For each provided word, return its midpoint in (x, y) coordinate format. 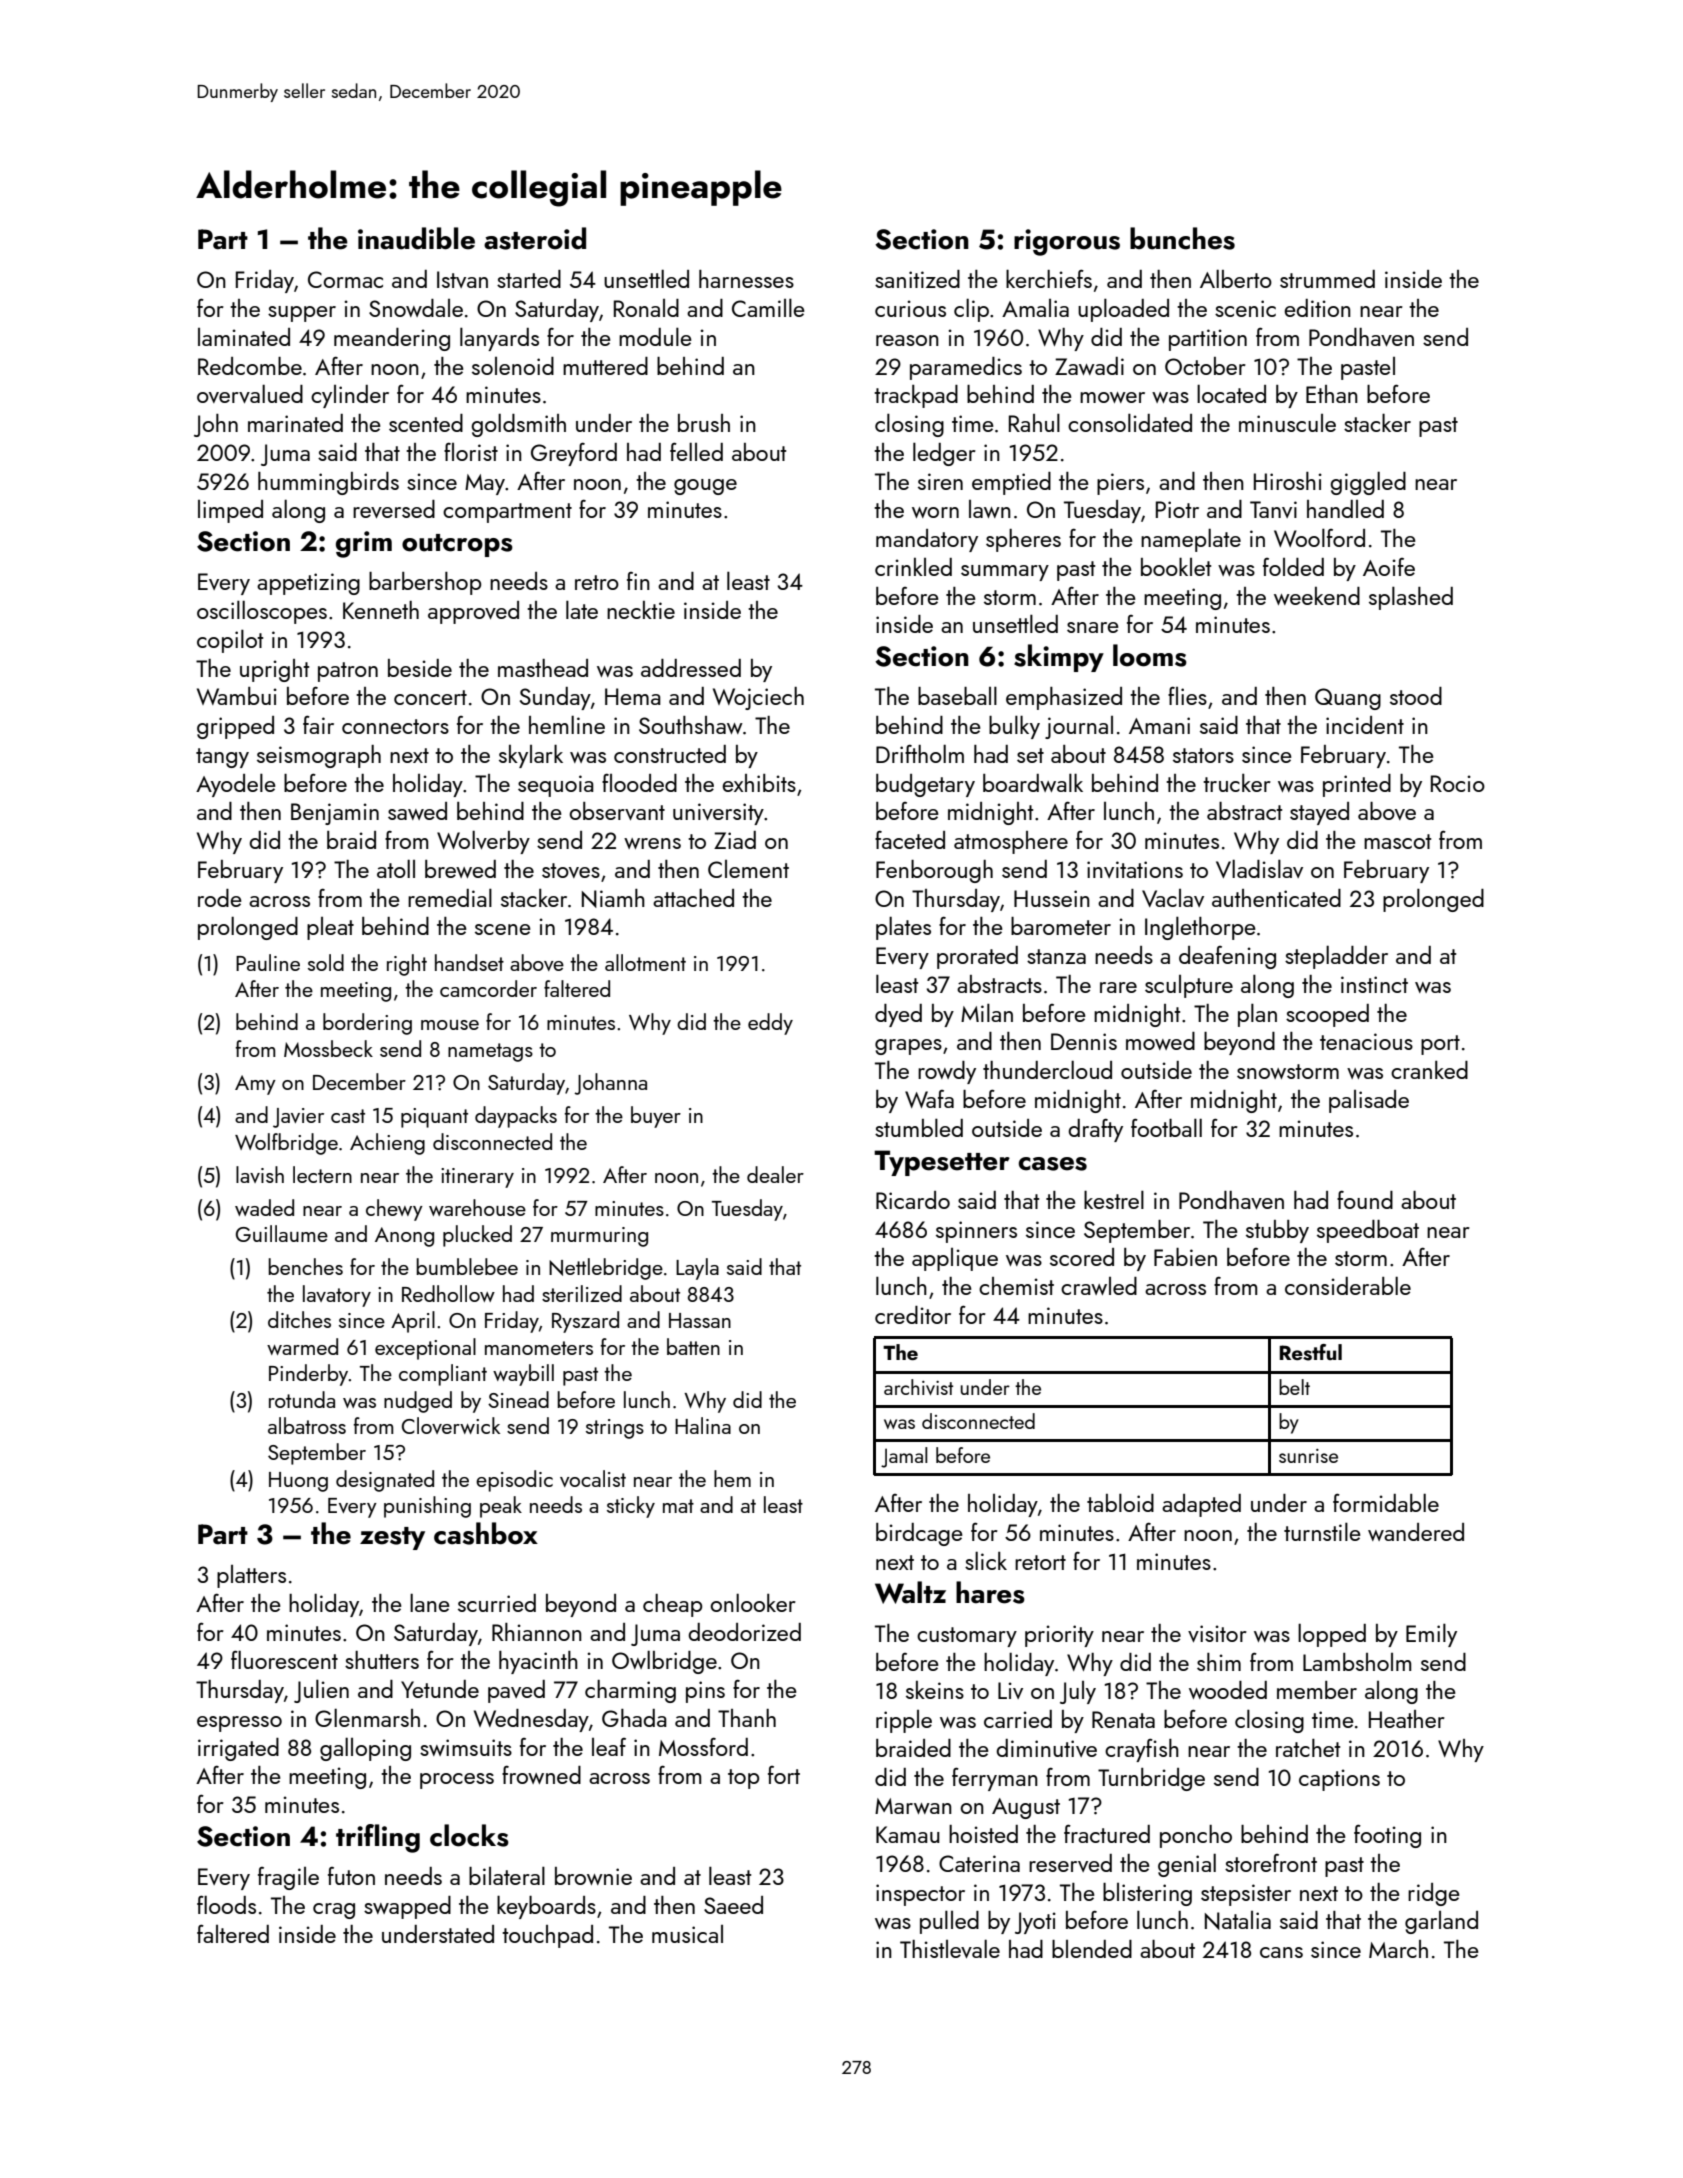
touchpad (547, 1936)
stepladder (1336, 957)
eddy (770, 1024)
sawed (417, 811)
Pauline (268, 962)
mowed (1160, 1041)
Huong (298, 1482)
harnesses (746, 279)
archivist (918, 1387)
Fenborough (934, 871)
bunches (1182, 238)
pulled (949, 1922)
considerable (1348, 1285)
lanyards (499, 339)
